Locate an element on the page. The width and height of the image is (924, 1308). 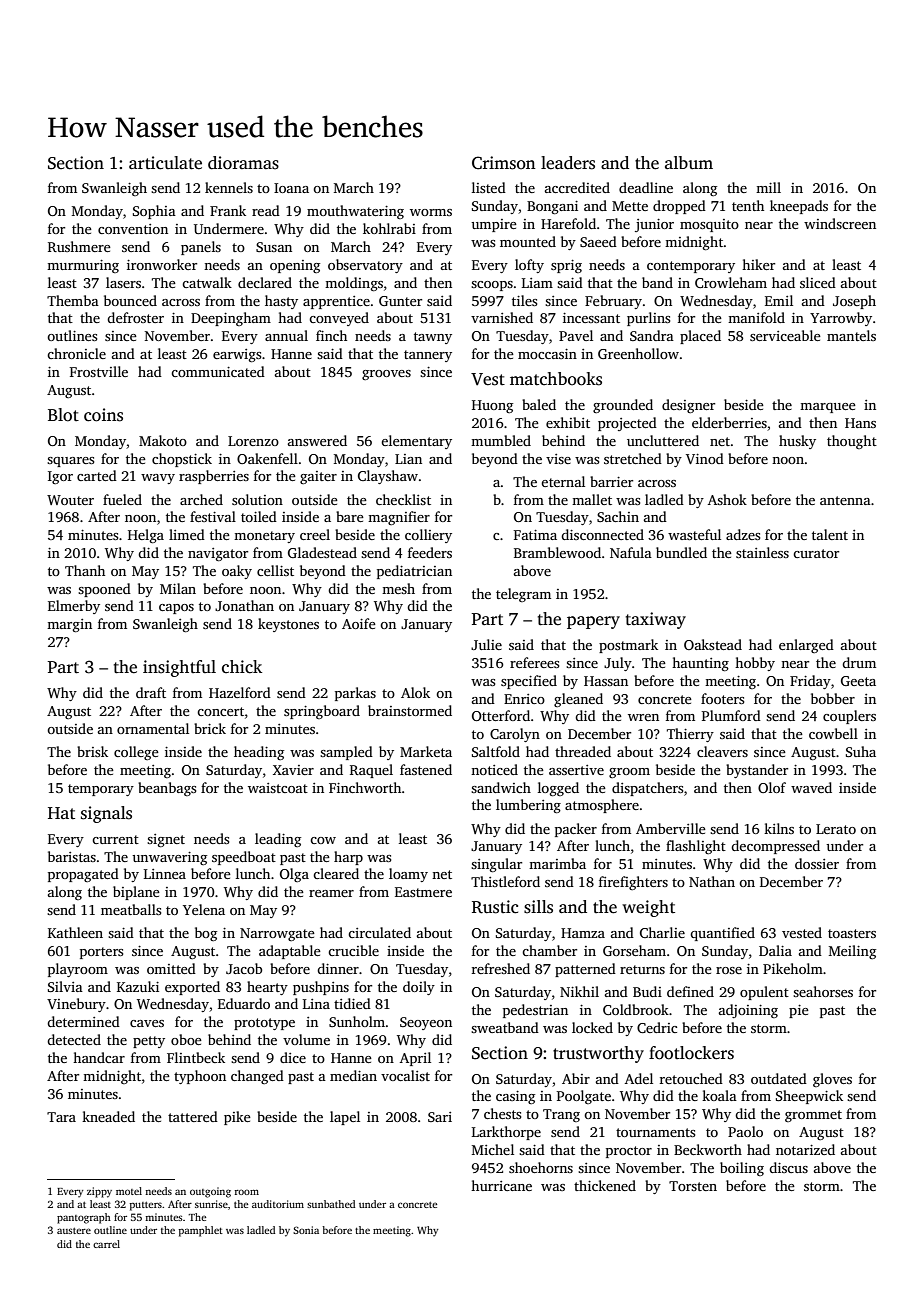
thought is located at coordinates (852, 442).
